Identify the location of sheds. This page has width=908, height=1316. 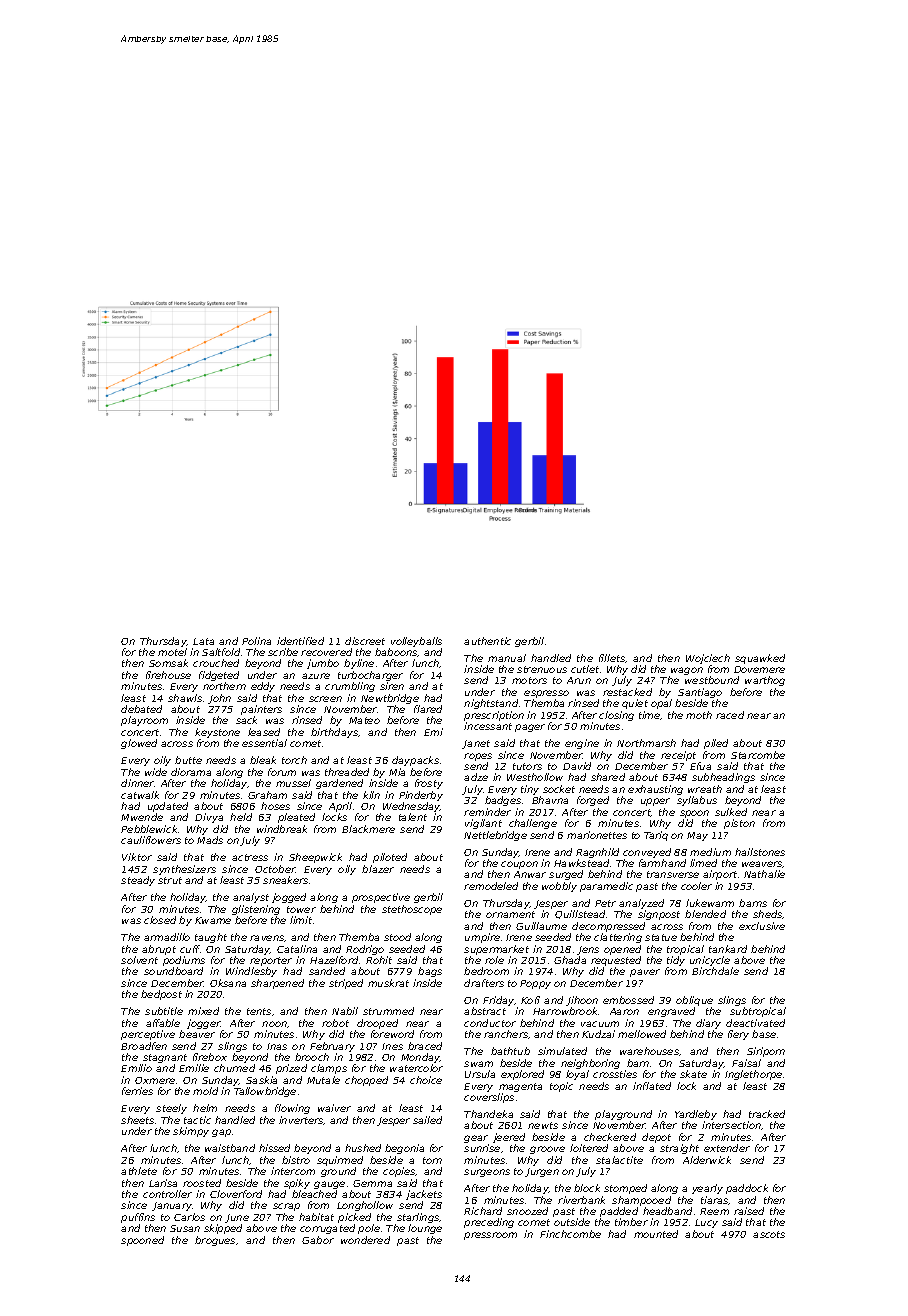
(768, 914).
